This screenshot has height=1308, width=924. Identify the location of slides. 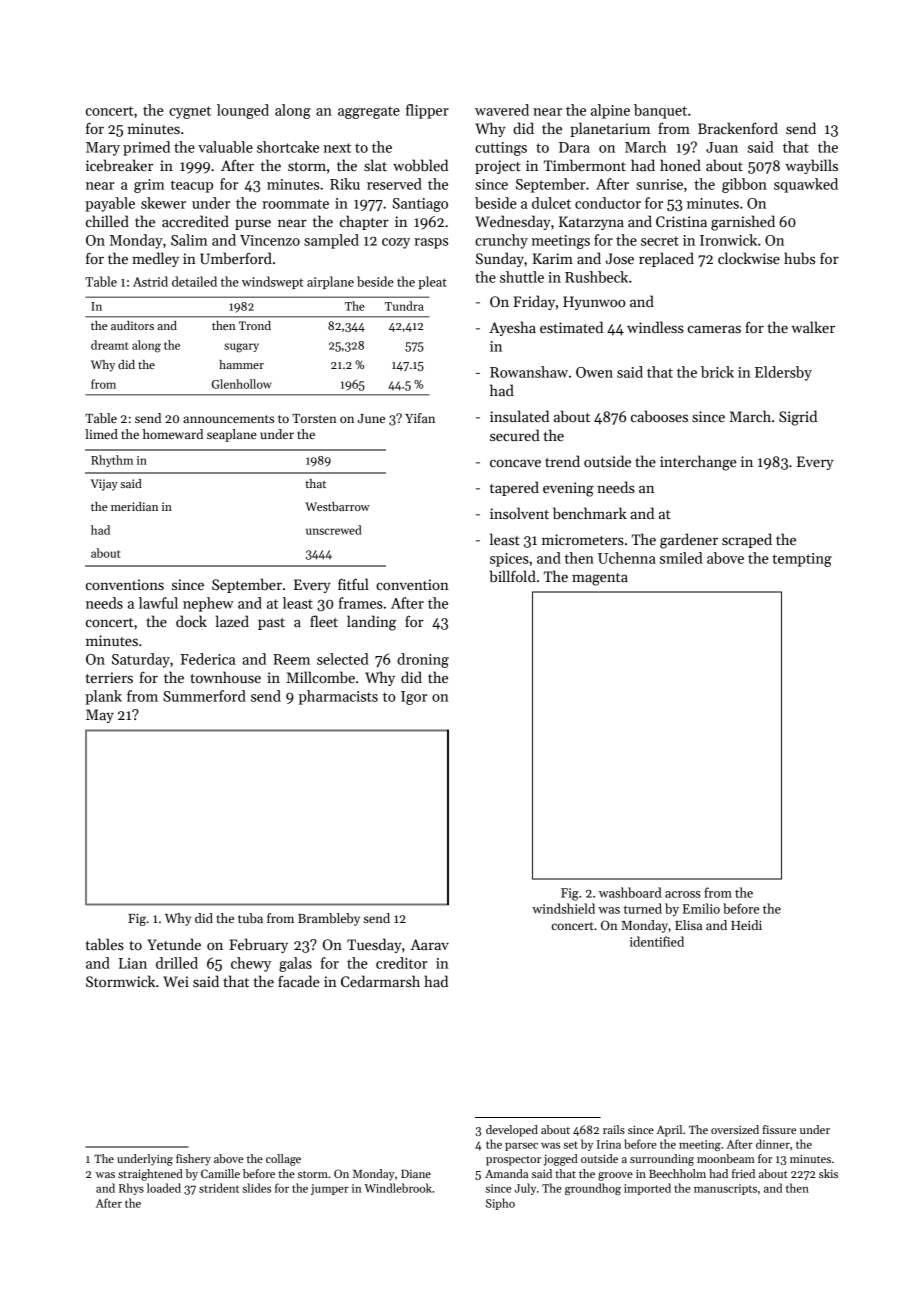
(256, 1188).
